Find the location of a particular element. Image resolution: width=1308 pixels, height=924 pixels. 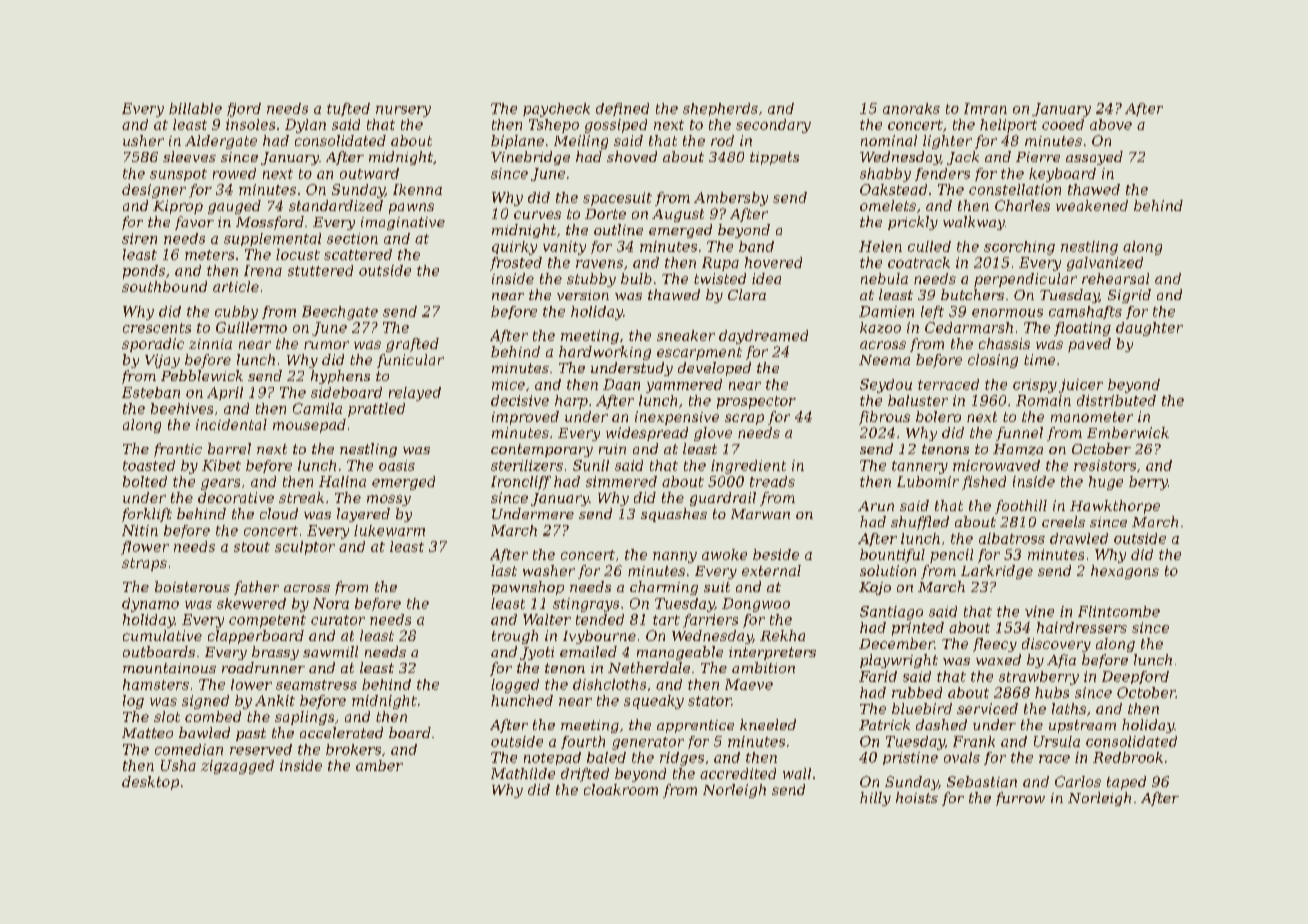

signed is located at coordinates (205, 702).
